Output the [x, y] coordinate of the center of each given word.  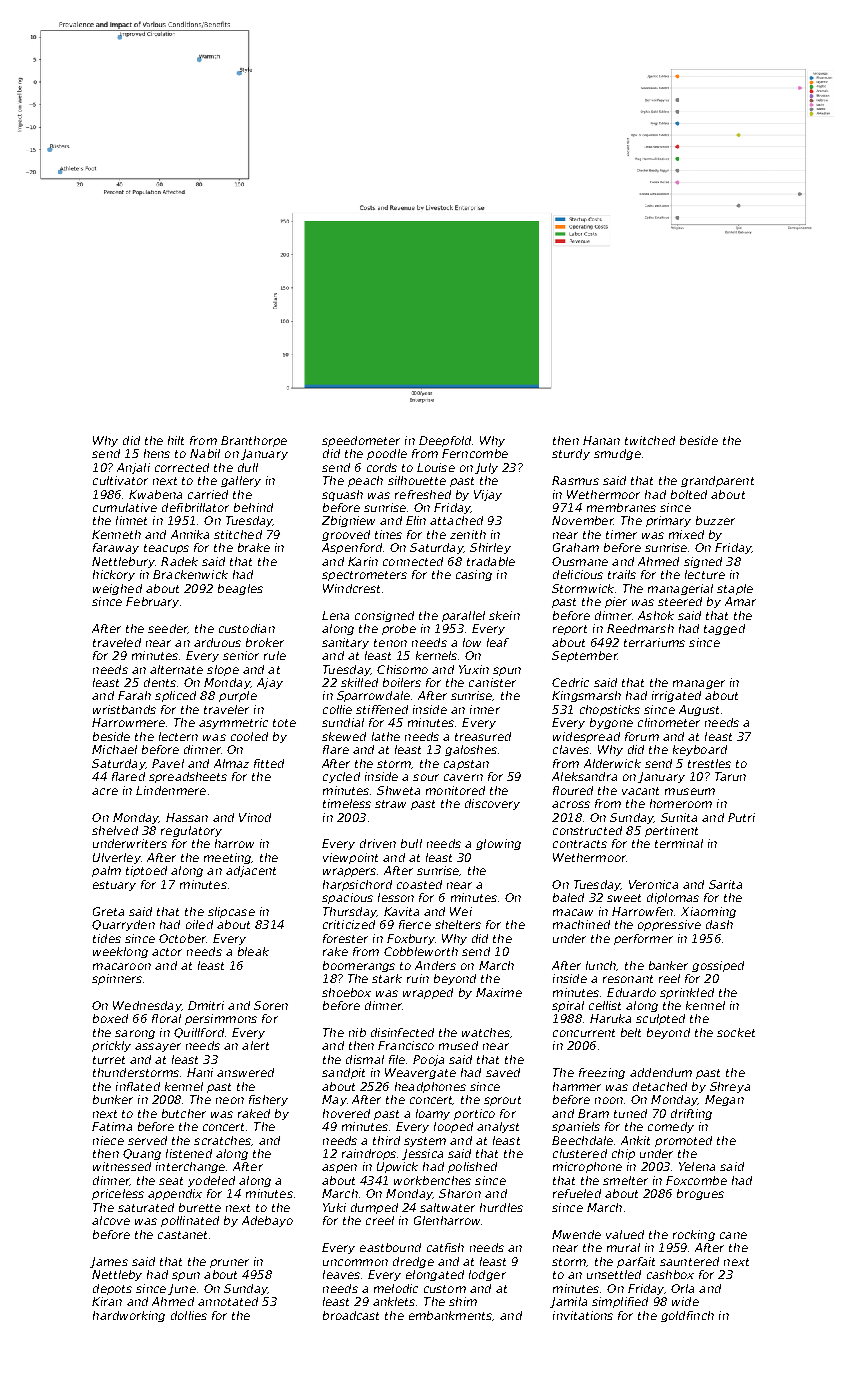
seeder [168, 629]
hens [157, 453]
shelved [115, 830]
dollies [189, 1315]
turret [109, 1060]
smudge [617, 454]
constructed [587, 830]
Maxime [499, 992]
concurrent [584, 1033]
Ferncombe [475, 453]
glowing [498, 844]
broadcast [351, 1315]
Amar [740, 601]
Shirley [490, 548]
